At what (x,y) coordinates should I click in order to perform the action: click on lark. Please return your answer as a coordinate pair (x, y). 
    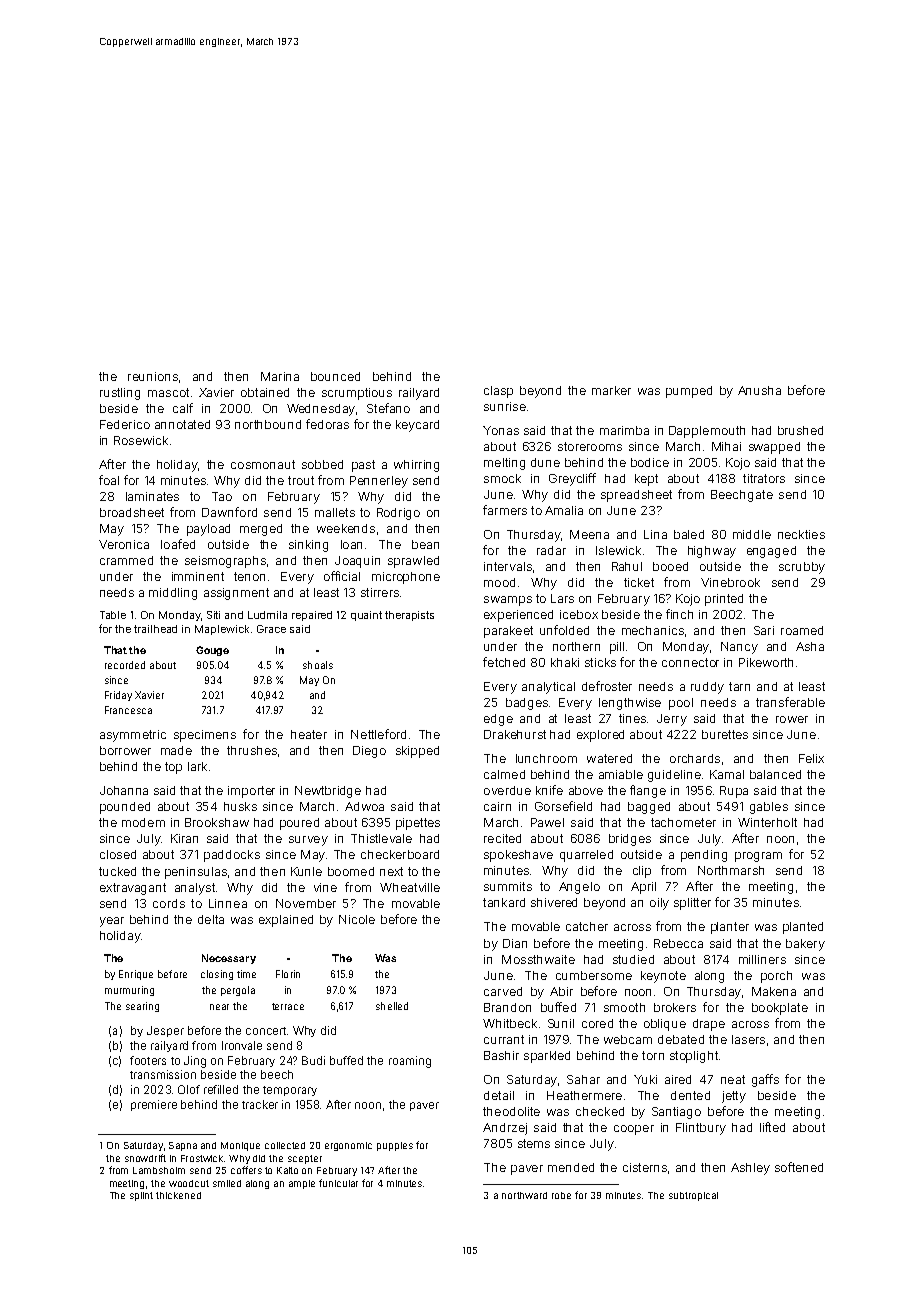
    Looking at the image, I should click on (197, 766).
